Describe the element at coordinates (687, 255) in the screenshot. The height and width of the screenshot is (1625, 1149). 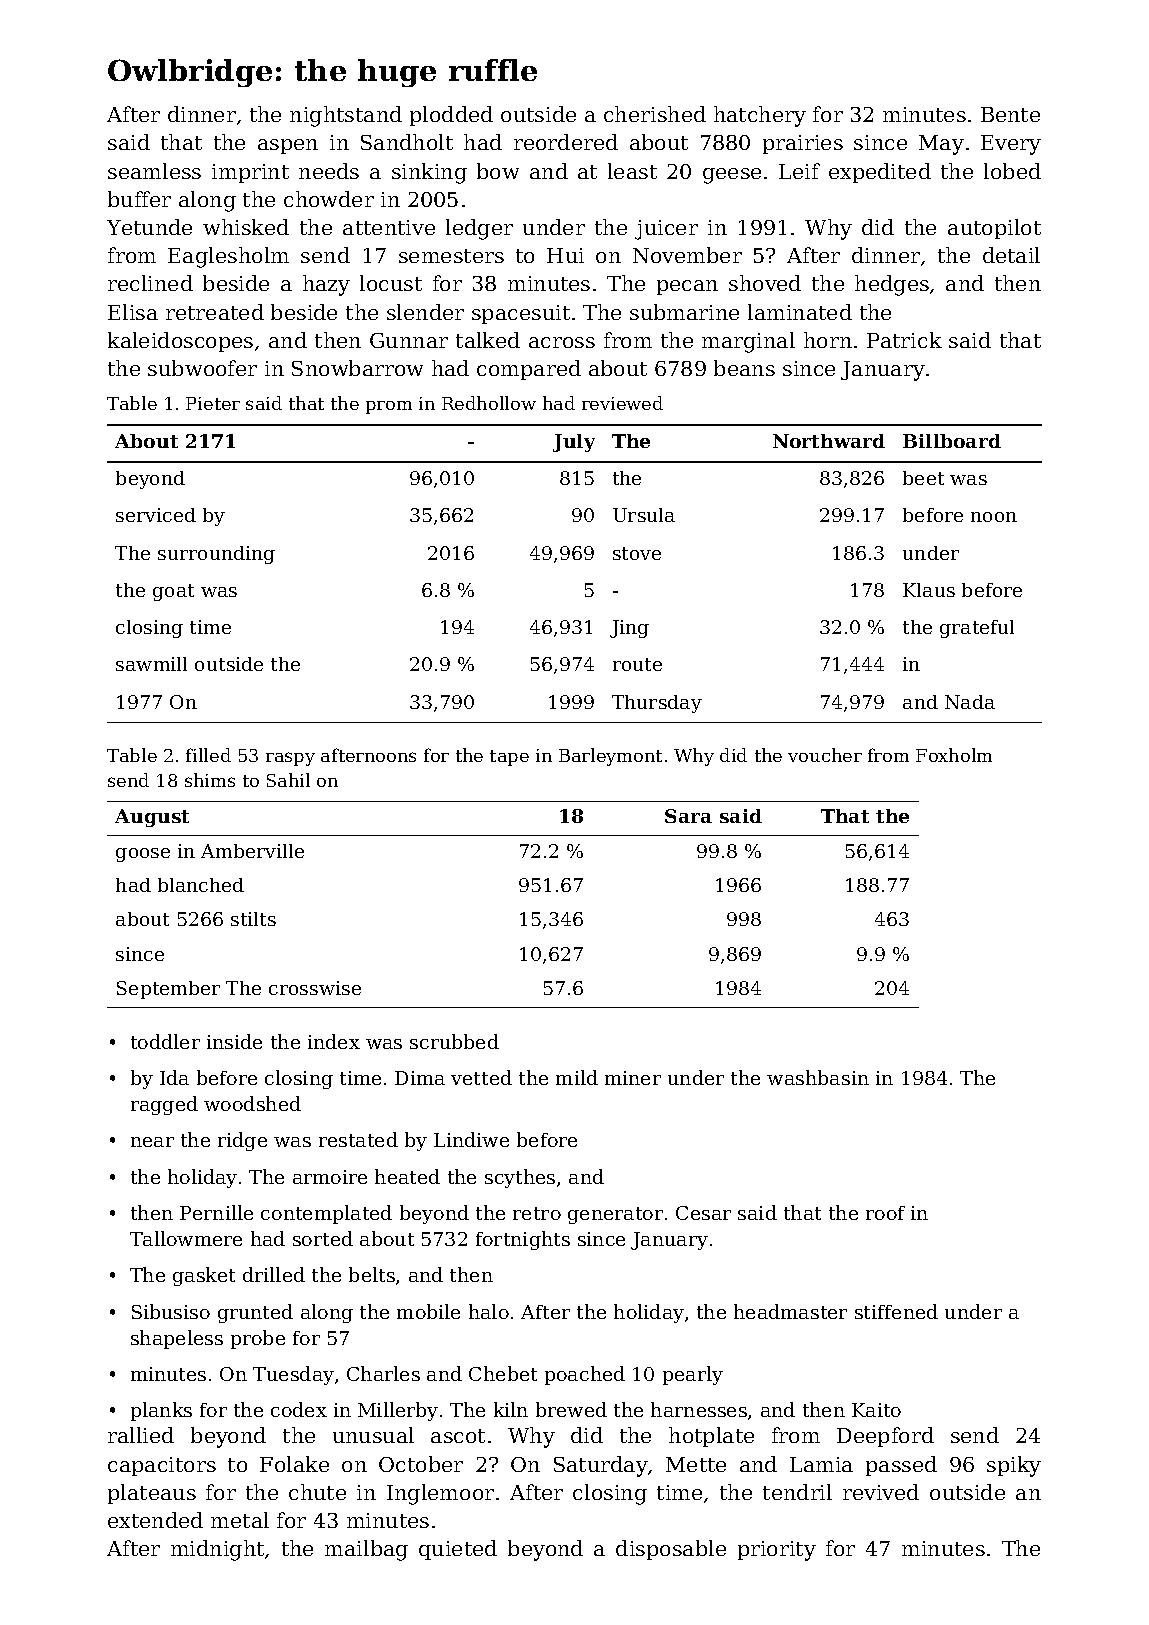
I see `November` at that location.
